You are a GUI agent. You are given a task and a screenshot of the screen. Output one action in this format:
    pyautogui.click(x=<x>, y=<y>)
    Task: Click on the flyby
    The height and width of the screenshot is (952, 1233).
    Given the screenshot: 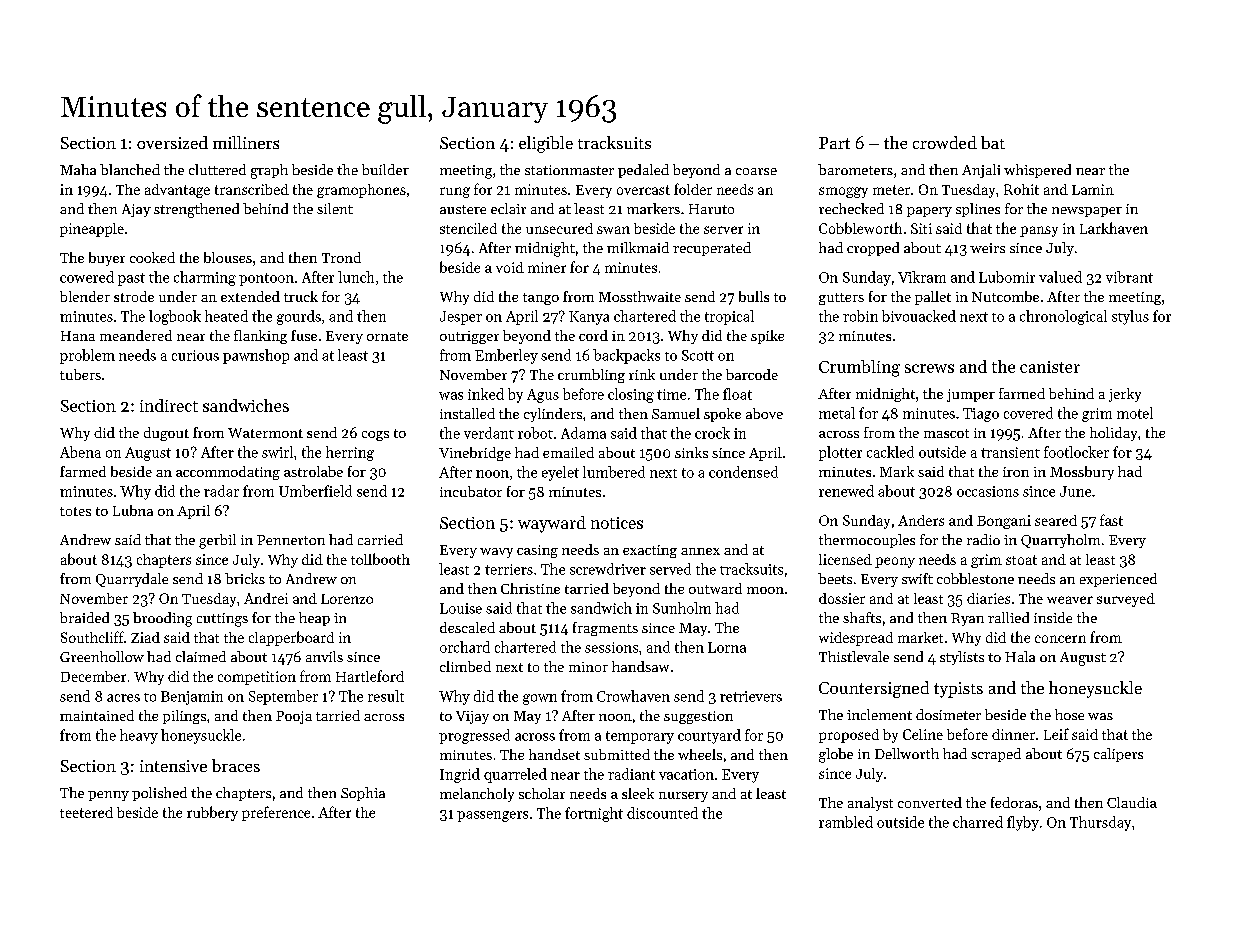 What is the action you would take?
    pyautogui.click(x=1023, y=823)
